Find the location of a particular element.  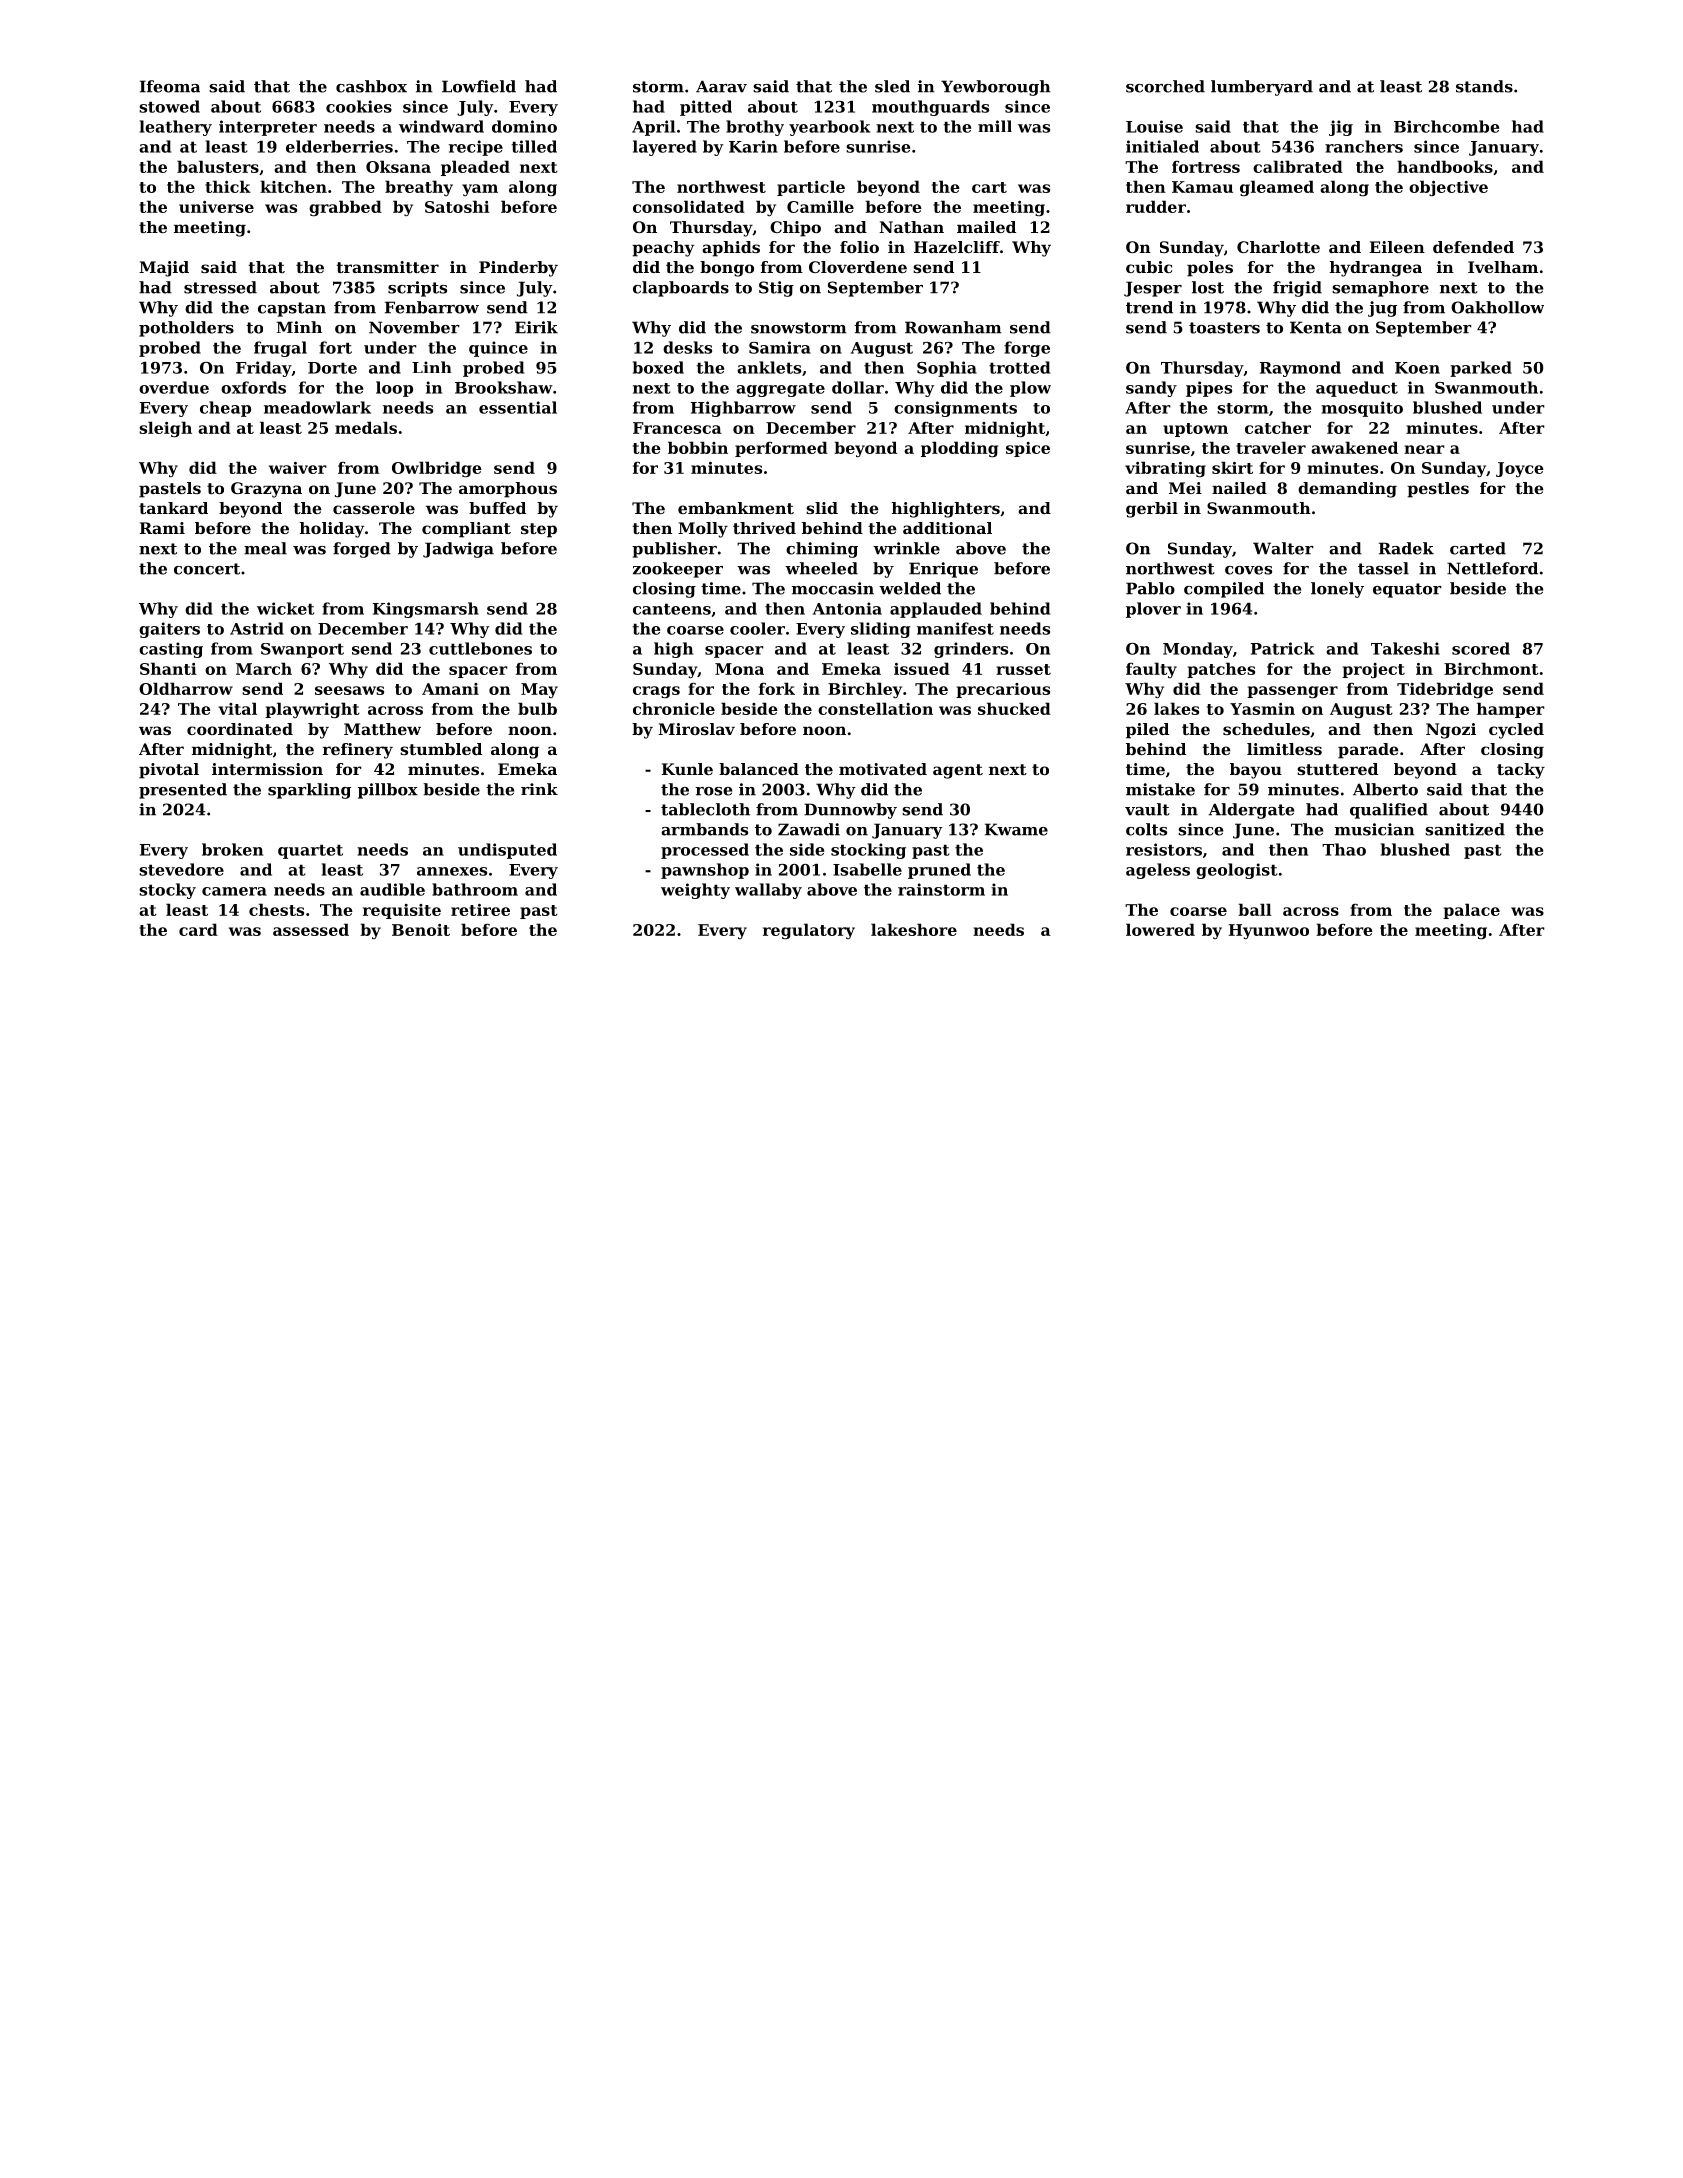

Oakhollow is located at coordinates (1497, 307).
